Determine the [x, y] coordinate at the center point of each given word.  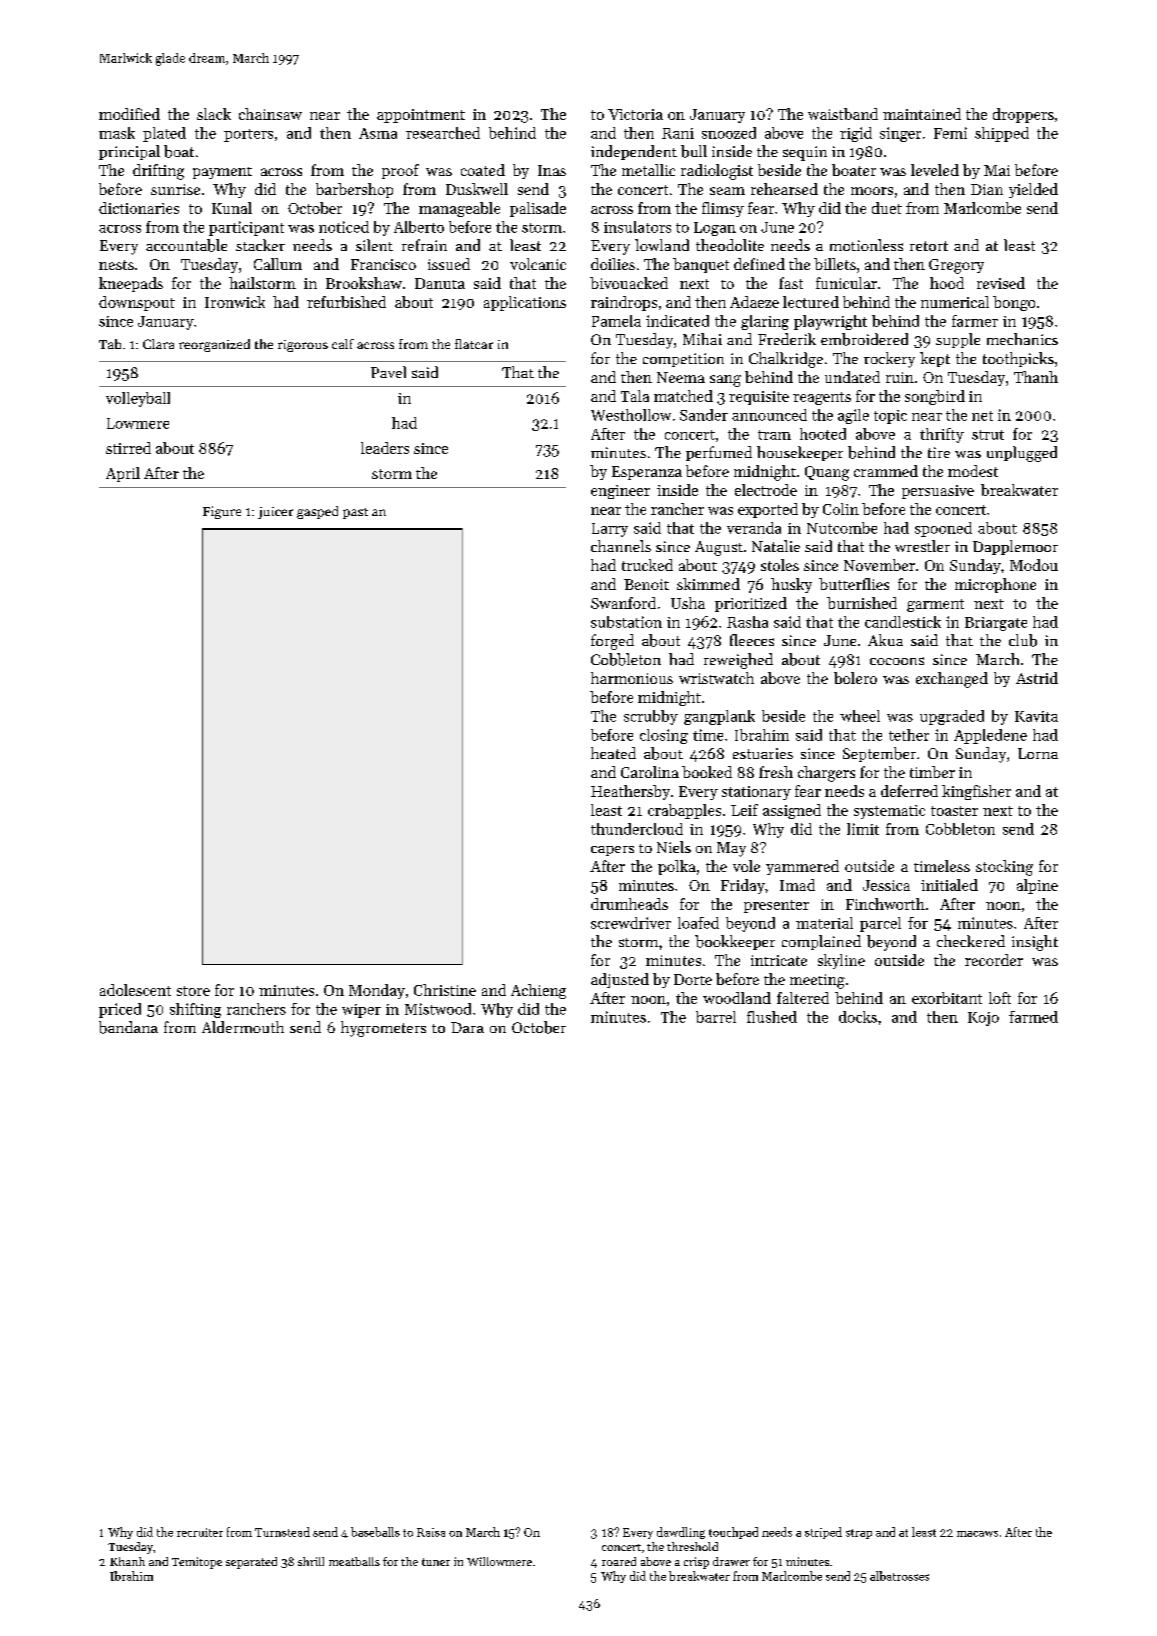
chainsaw [270, 114]
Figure [222, 512]
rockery [889, 360]
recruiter [200, 1532]
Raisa [431, 1532]
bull [694, 151]
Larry [610, 530]
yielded [1033, 190]
